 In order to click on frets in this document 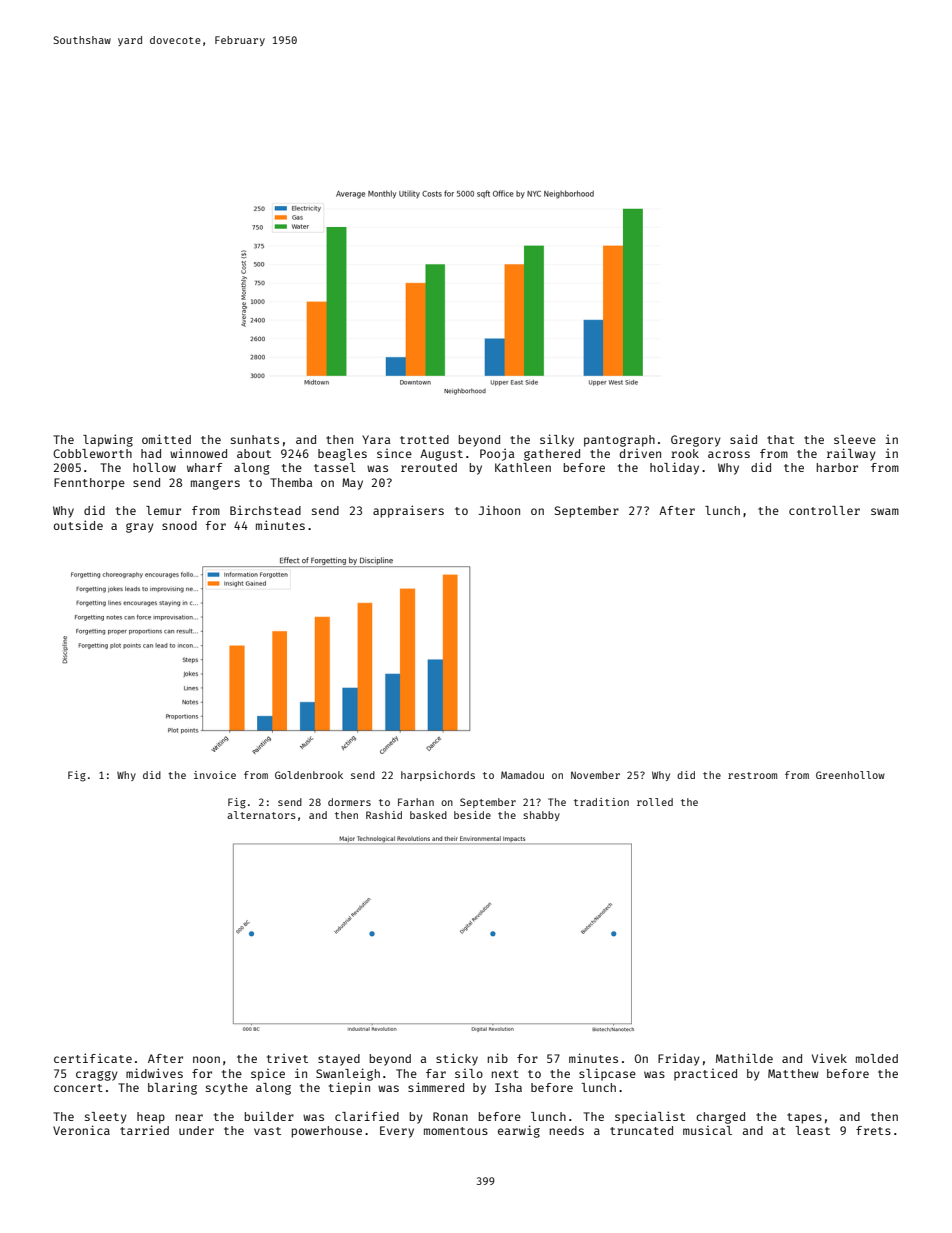, I will do `click(873, 1130)`.
